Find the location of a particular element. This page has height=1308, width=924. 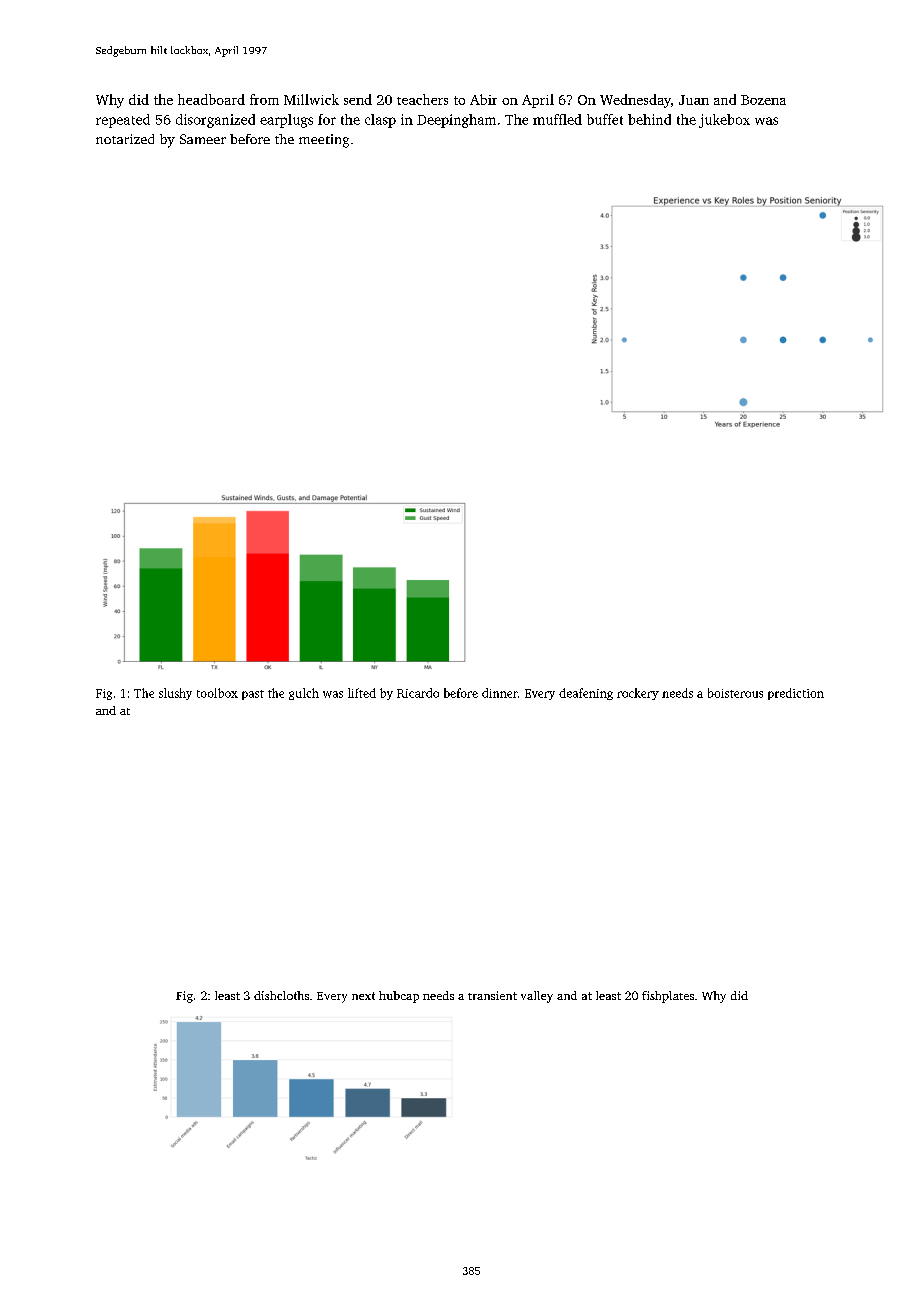

Juan is located at coordinates (694, 100).
